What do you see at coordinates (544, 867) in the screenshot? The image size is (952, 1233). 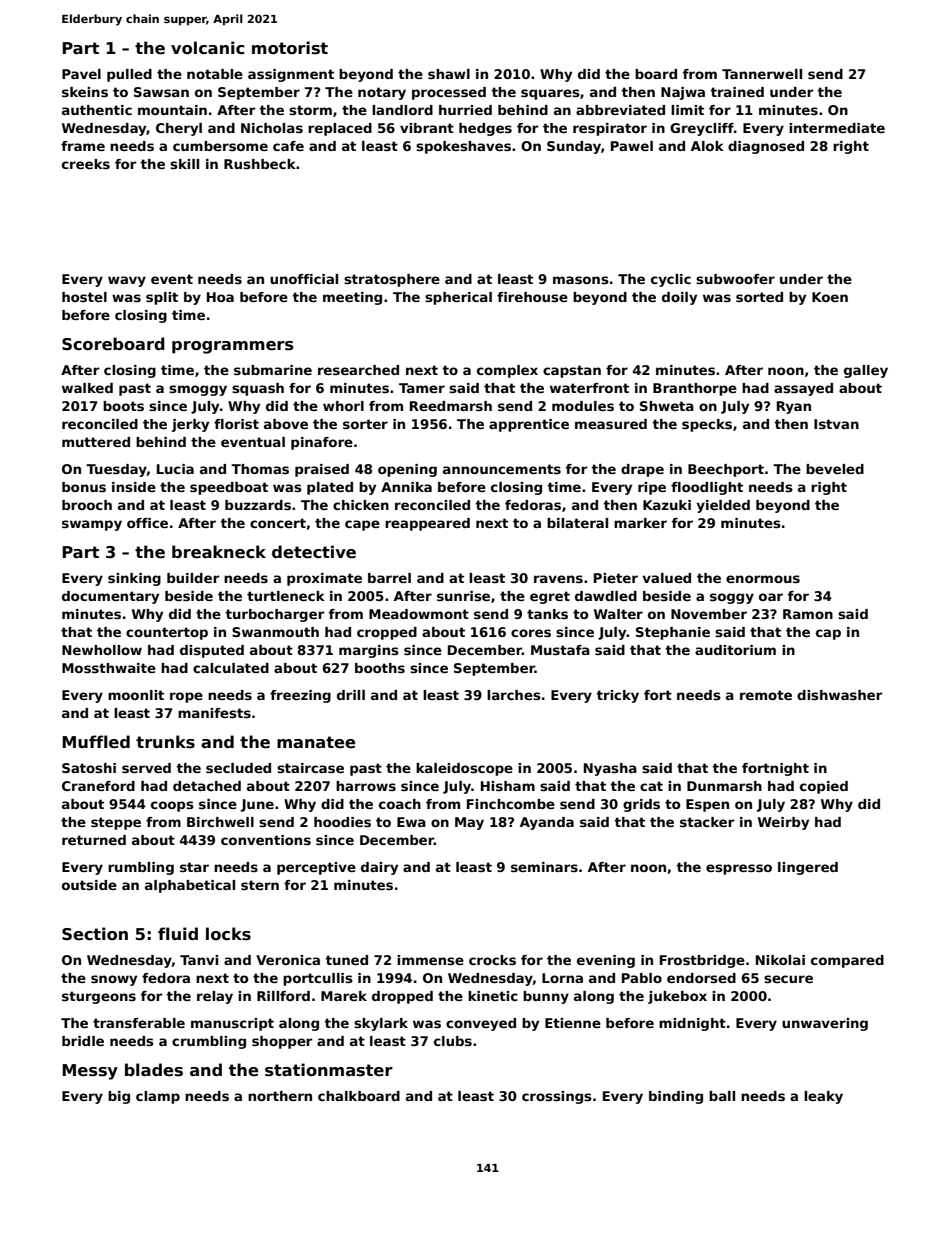 I see `seminars` at bounding box center [544, 867].
